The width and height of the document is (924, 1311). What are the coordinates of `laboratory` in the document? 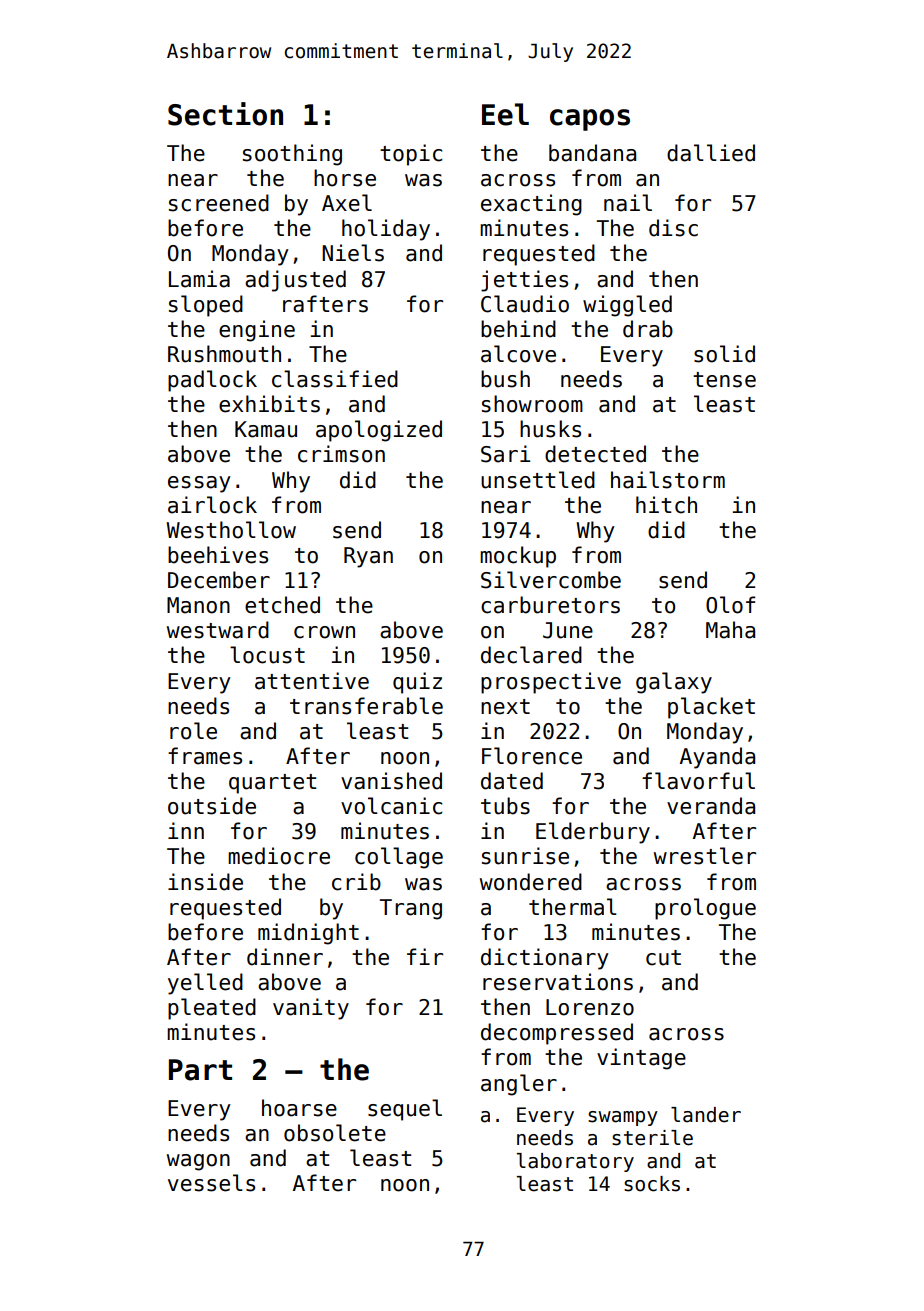 It's located at (575, 1162).
